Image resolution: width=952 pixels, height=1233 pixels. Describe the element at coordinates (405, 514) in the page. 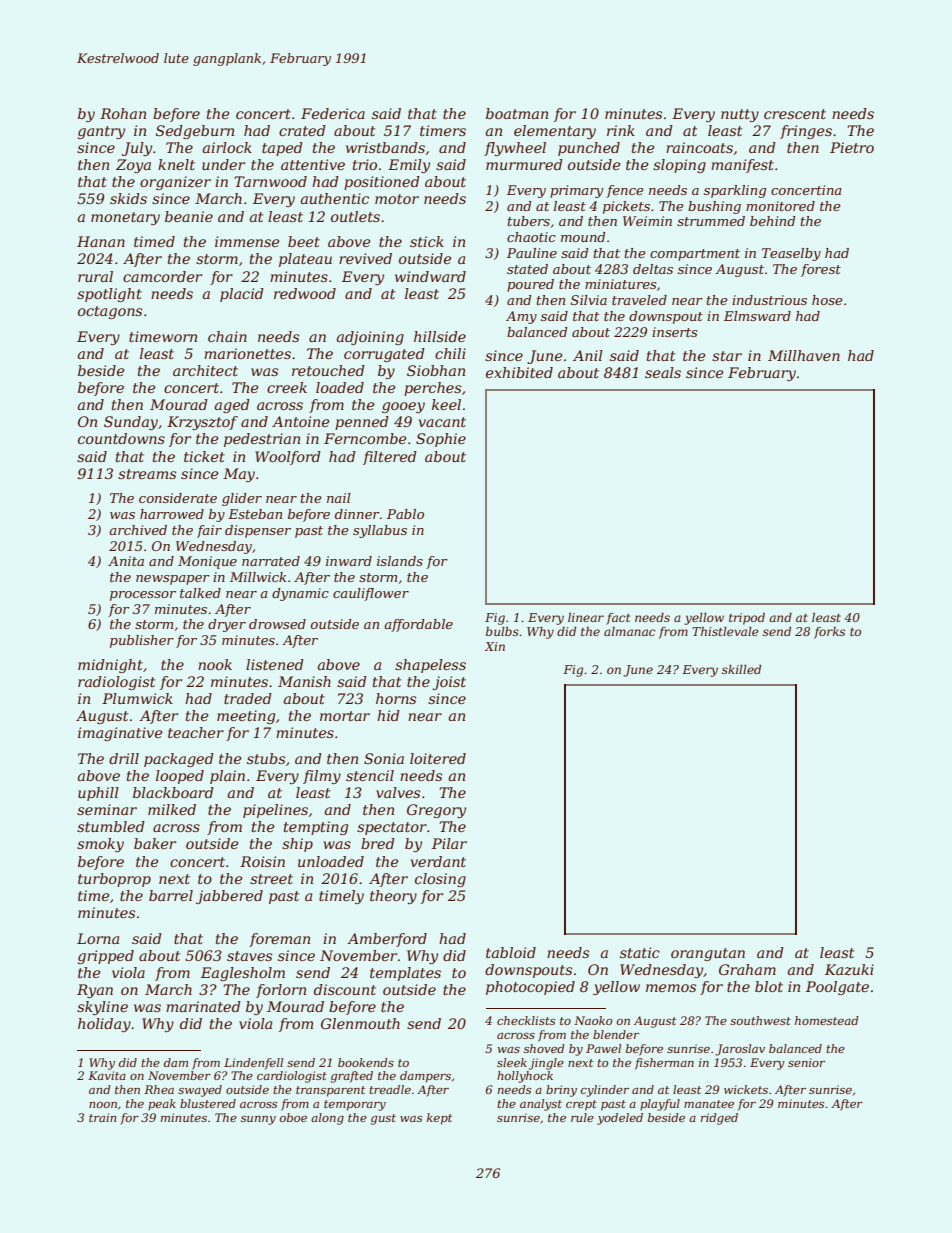

I see `Pablo` at that location.
